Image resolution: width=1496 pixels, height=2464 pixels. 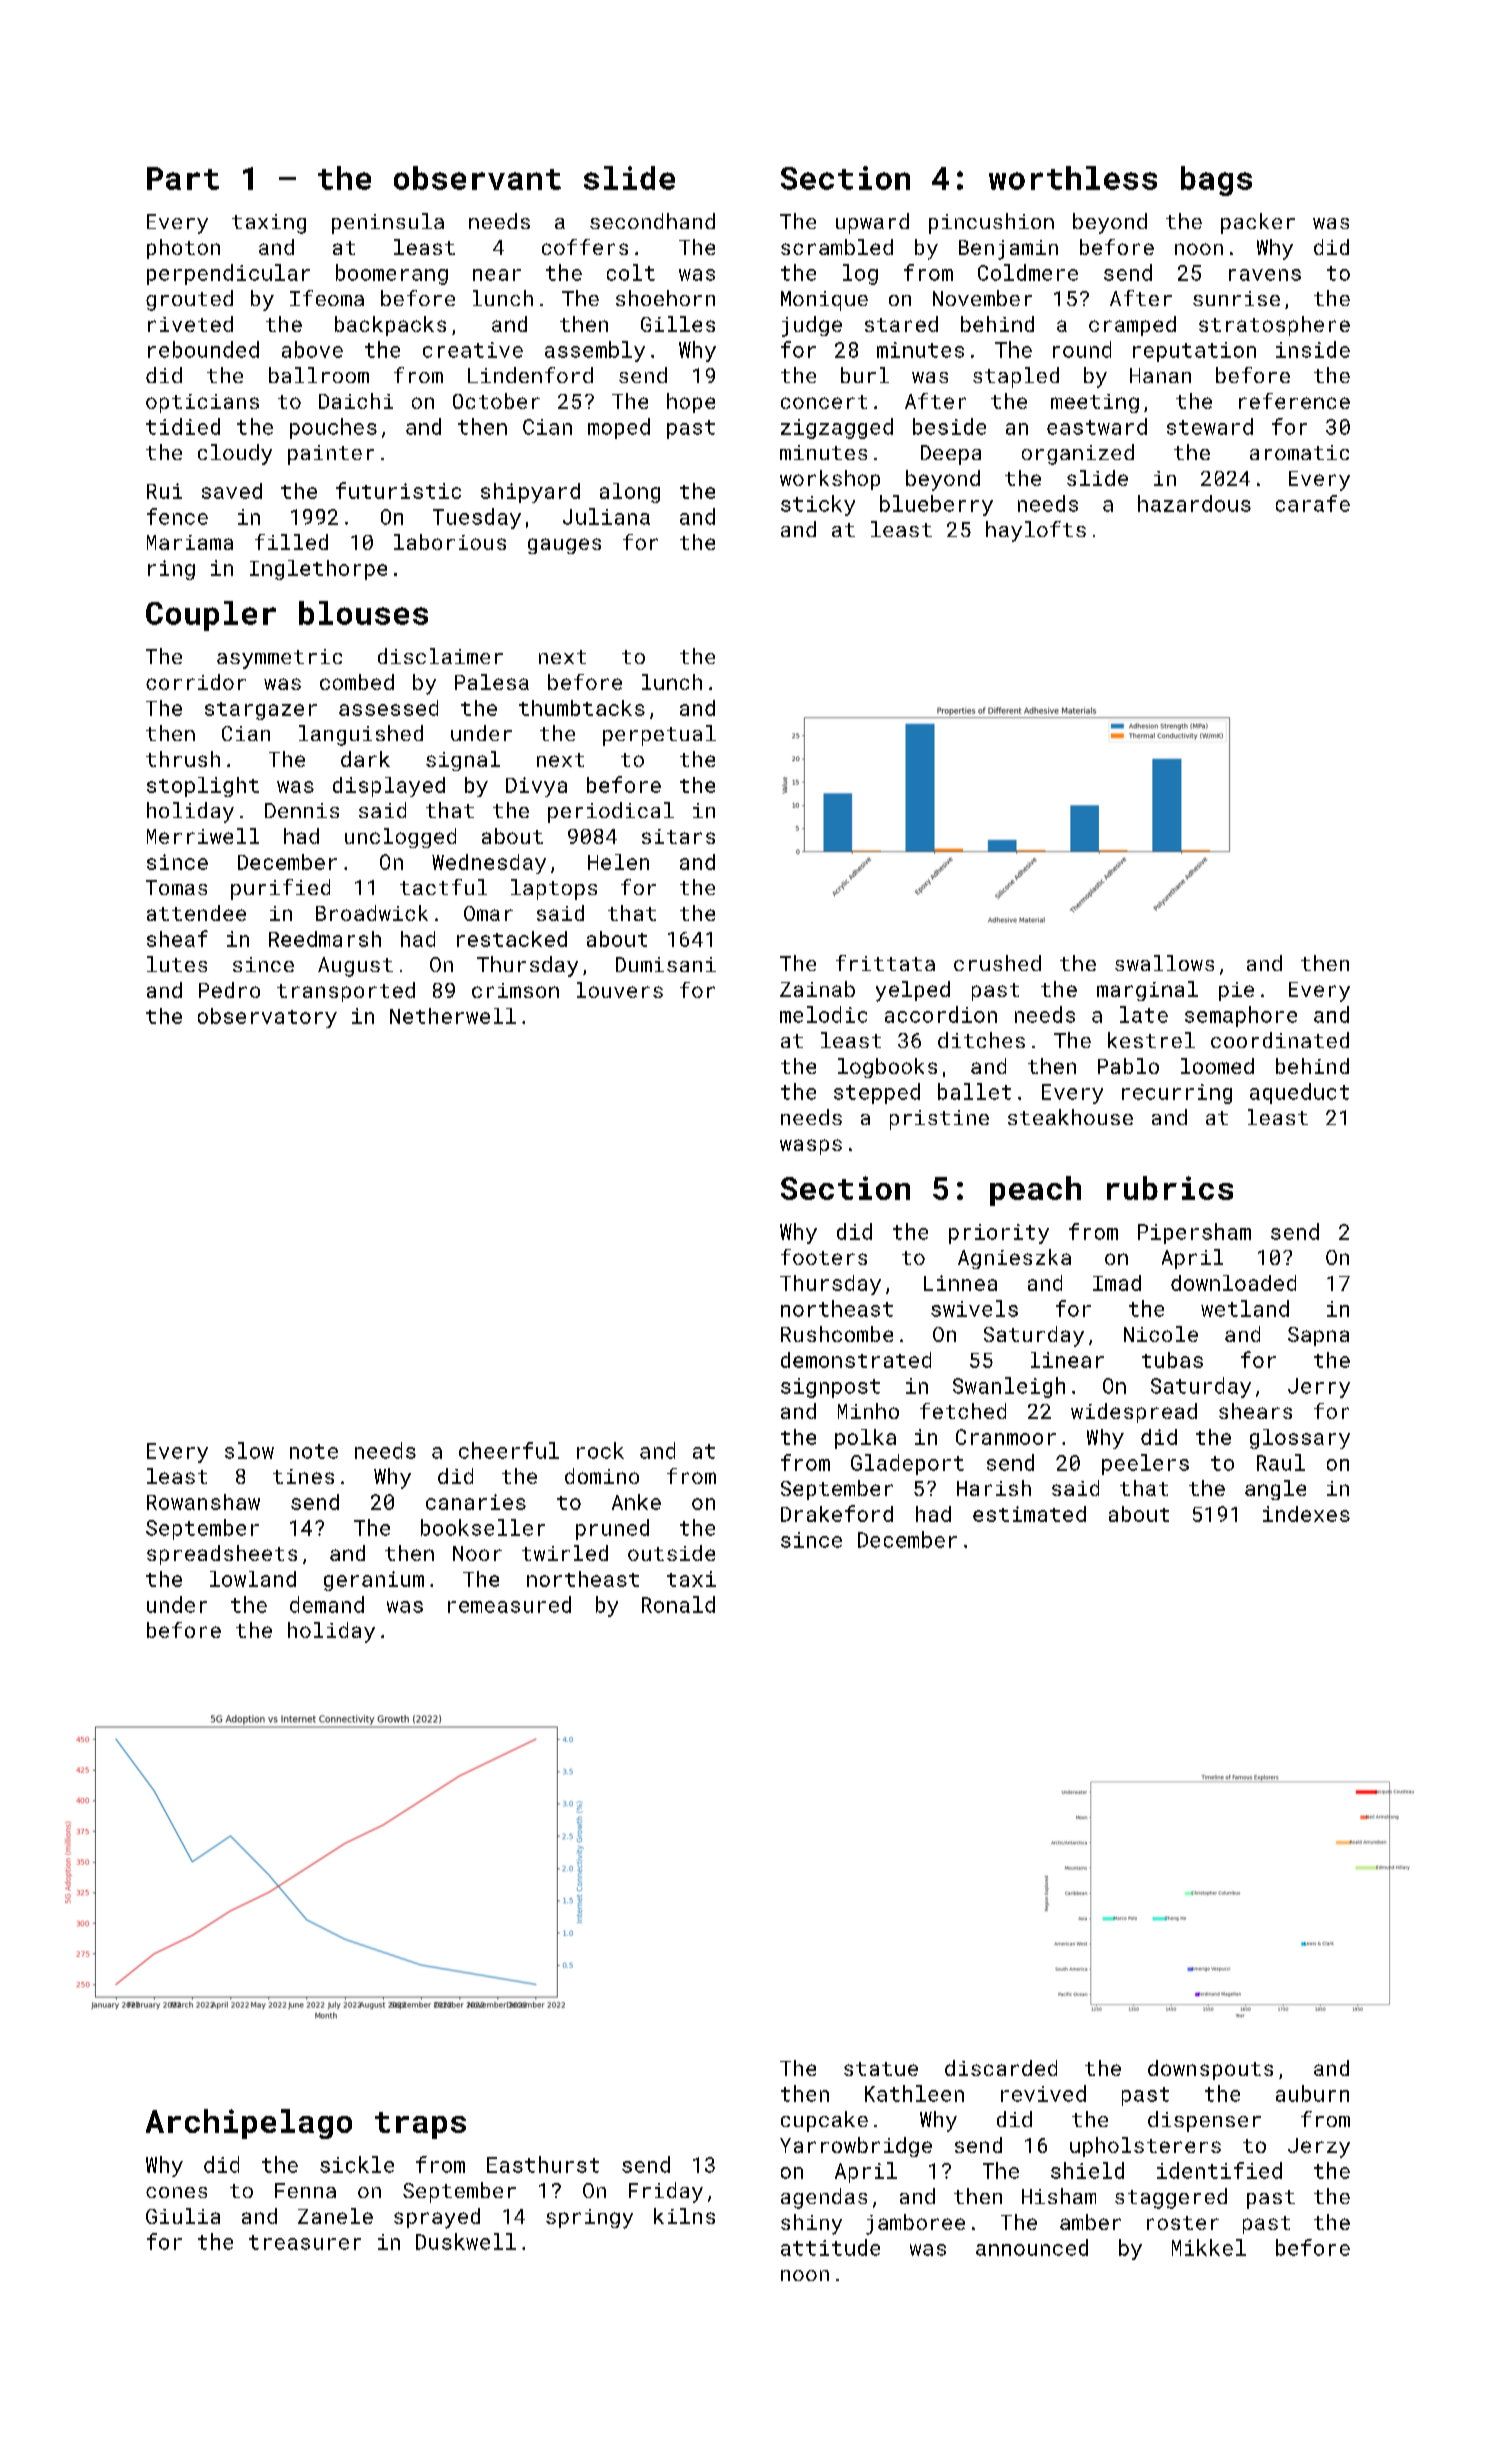 What do you see at coordinates (1073, 178) in the document?
I see `worthless` at bounding box center [1073, 178].
